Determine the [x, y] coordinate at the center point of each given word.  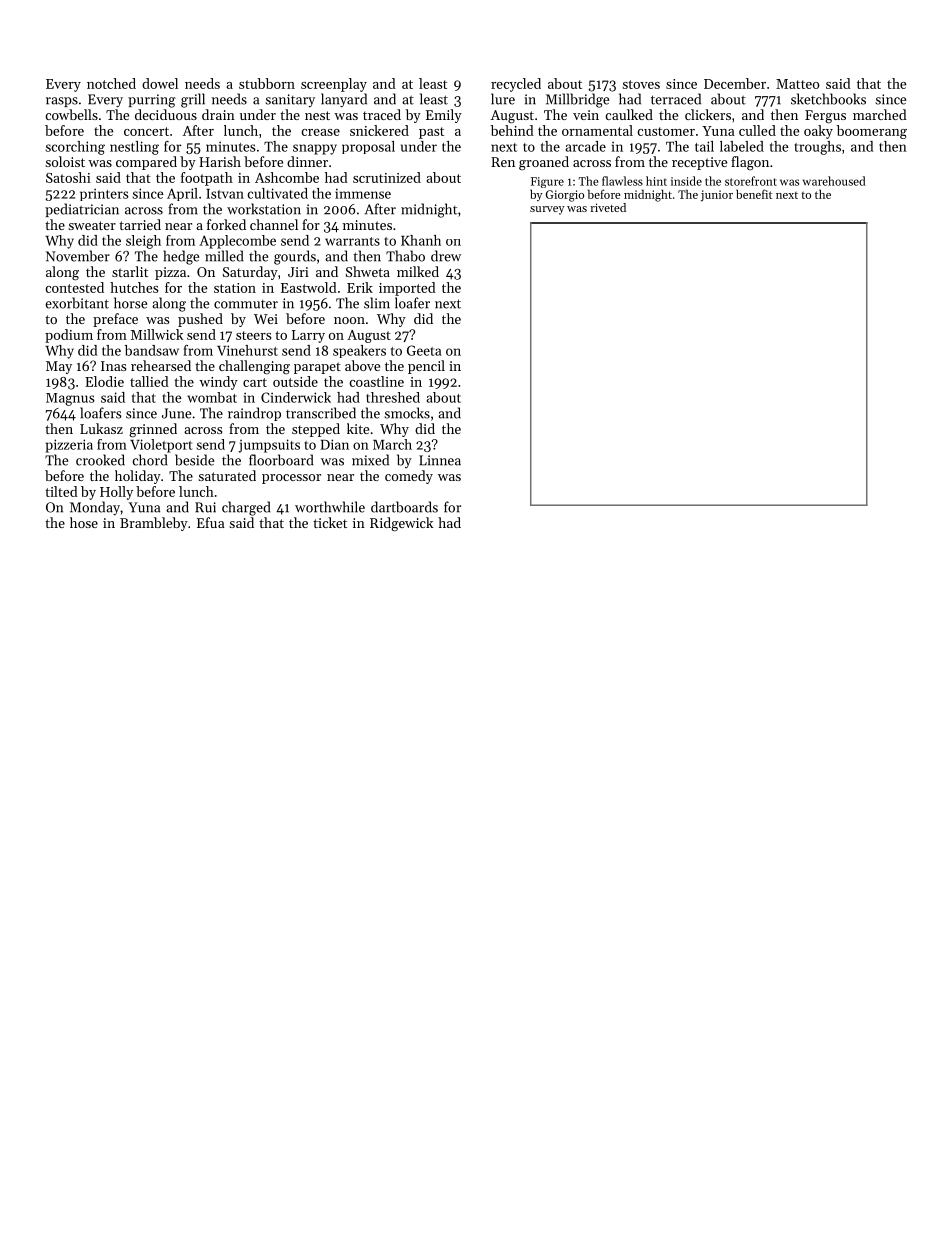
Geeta [424, 350]
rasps [62, 102]
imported [407, 289]
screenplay [334, 85]
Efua [211, 522]
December [735, 83]
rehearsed [161, 365]
